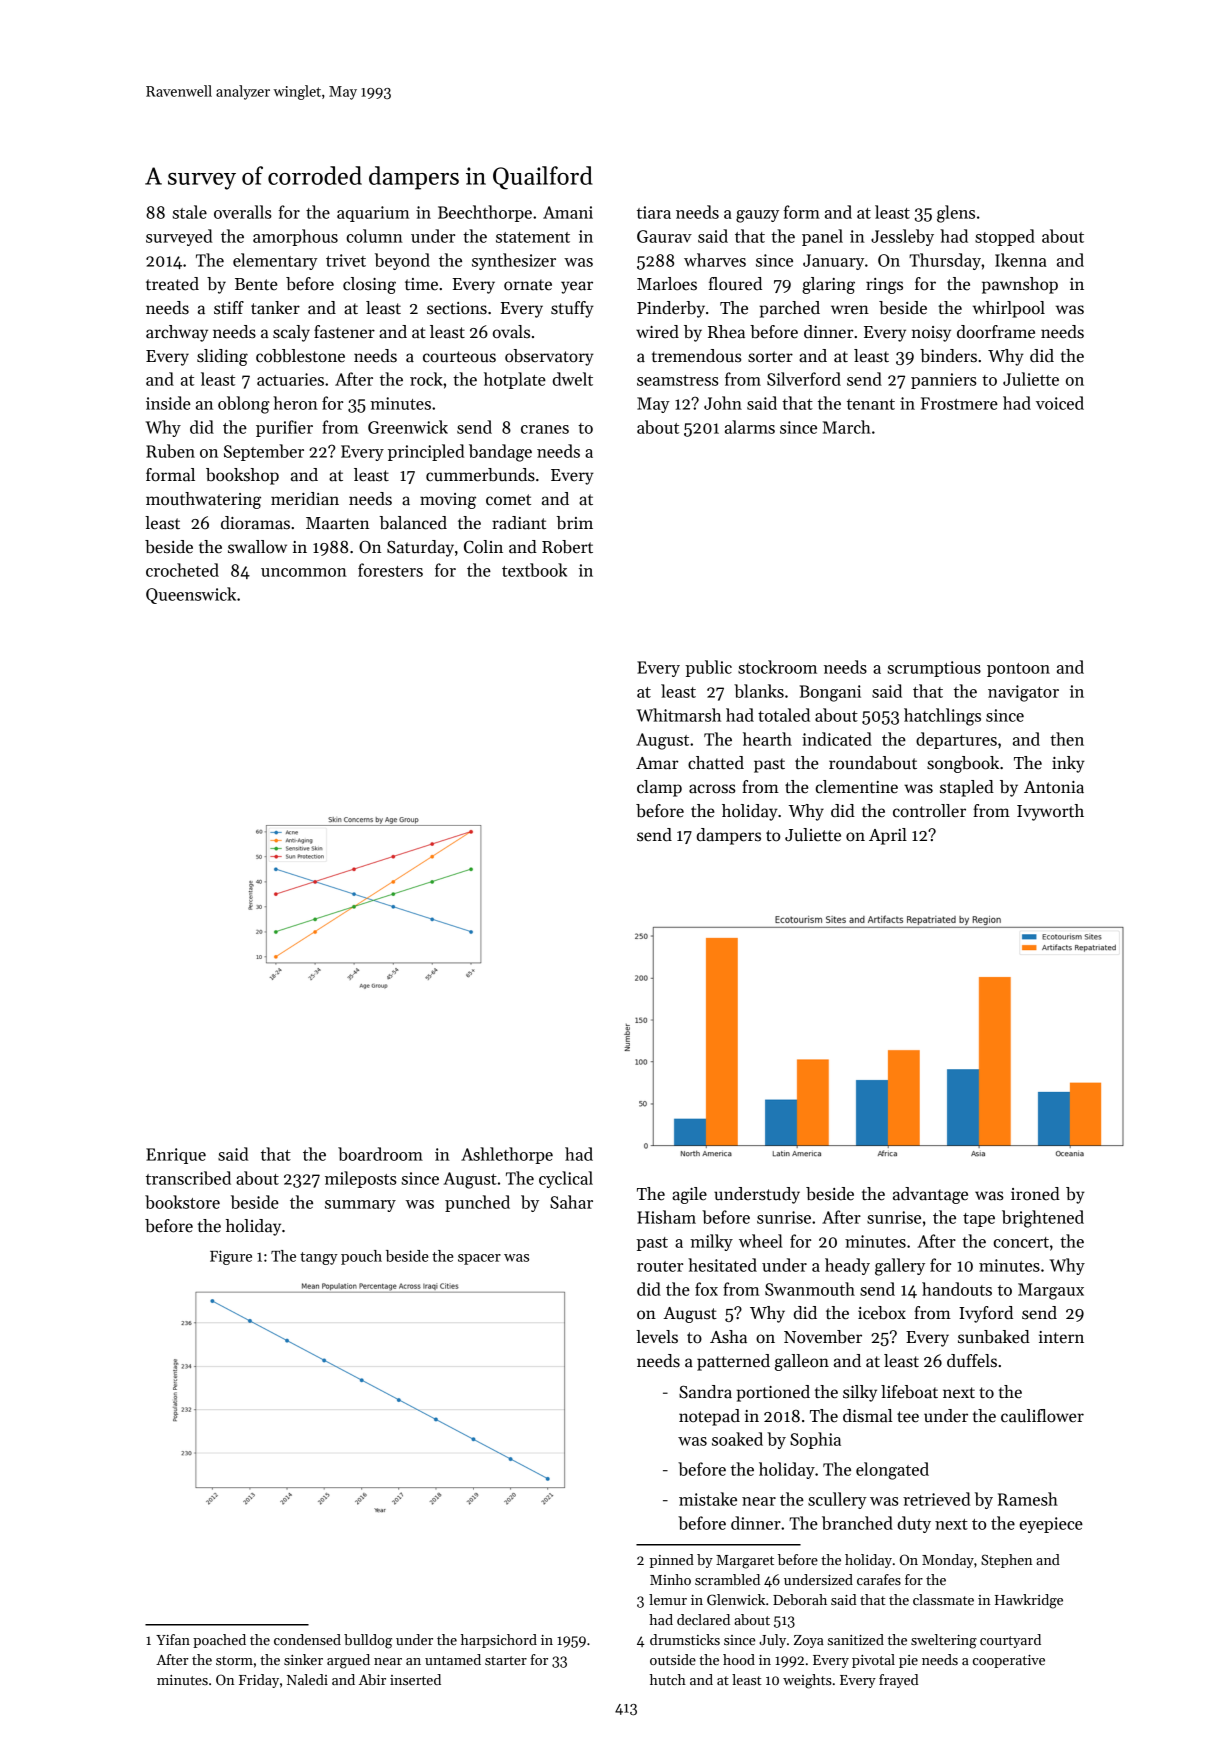  Describe the element at coordinates (508, 500) in the image. I see `comet` at that location.
